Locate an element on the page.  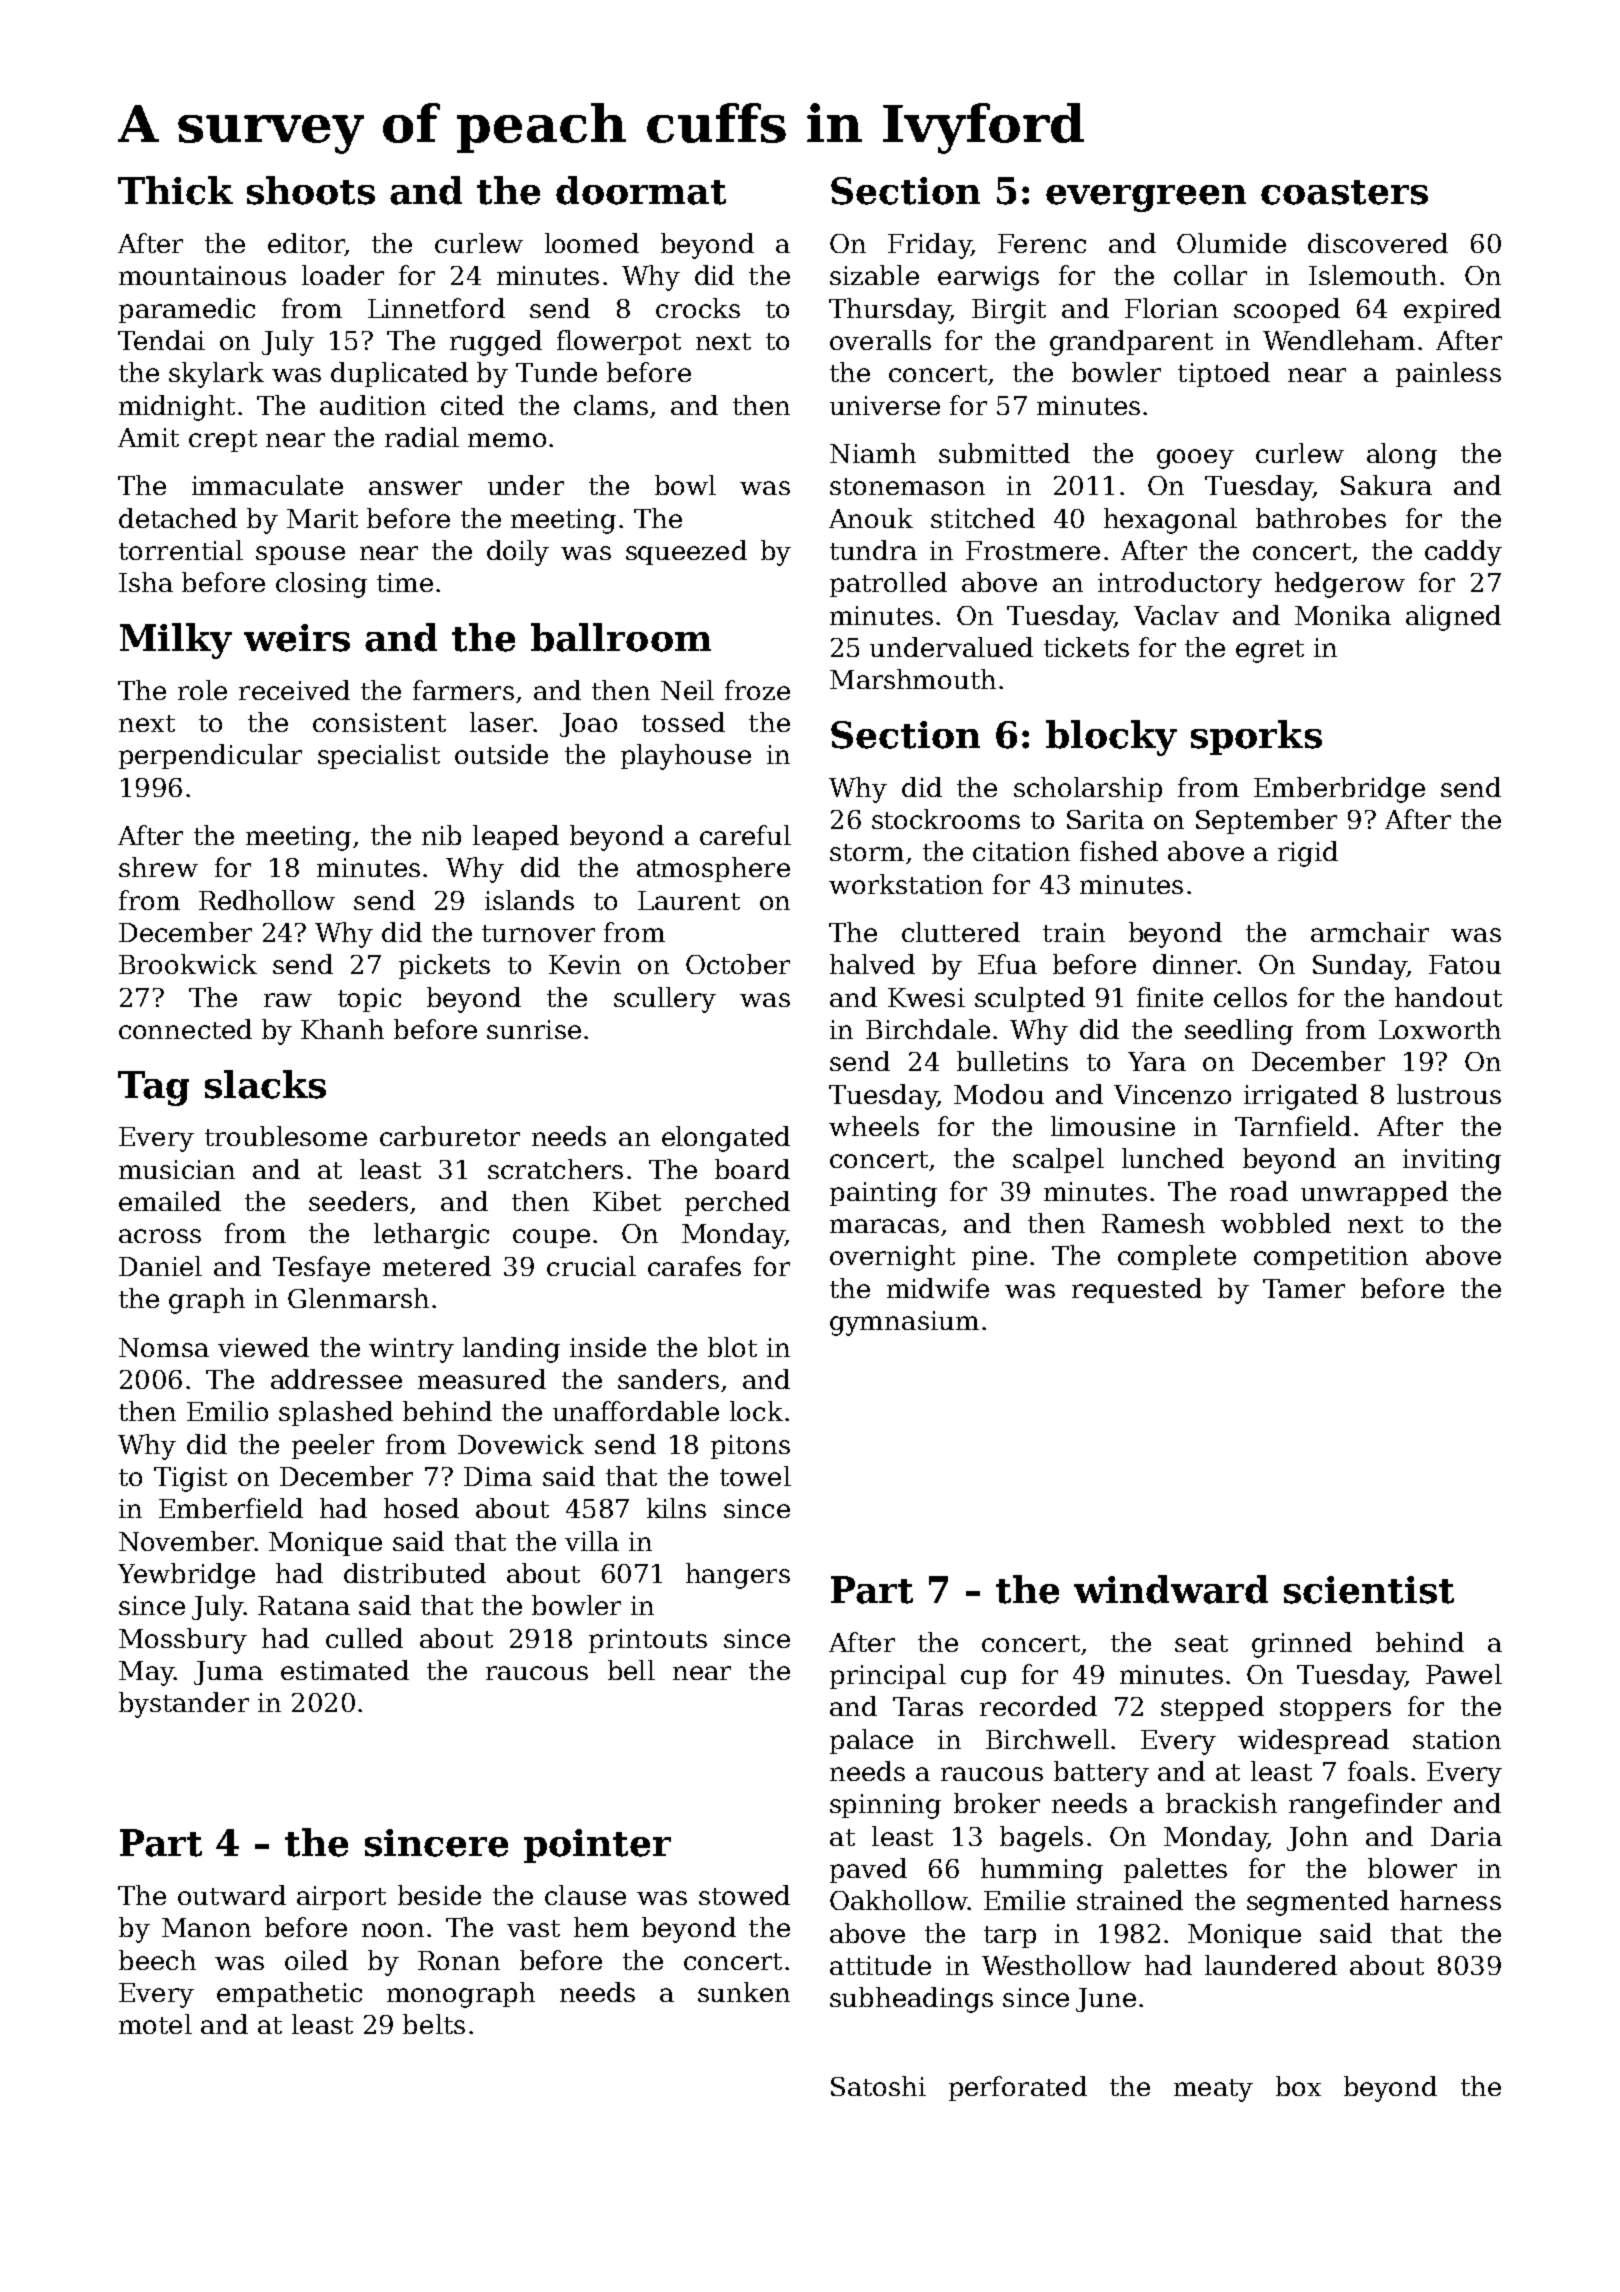
received is located at coordinates (294, 690).
